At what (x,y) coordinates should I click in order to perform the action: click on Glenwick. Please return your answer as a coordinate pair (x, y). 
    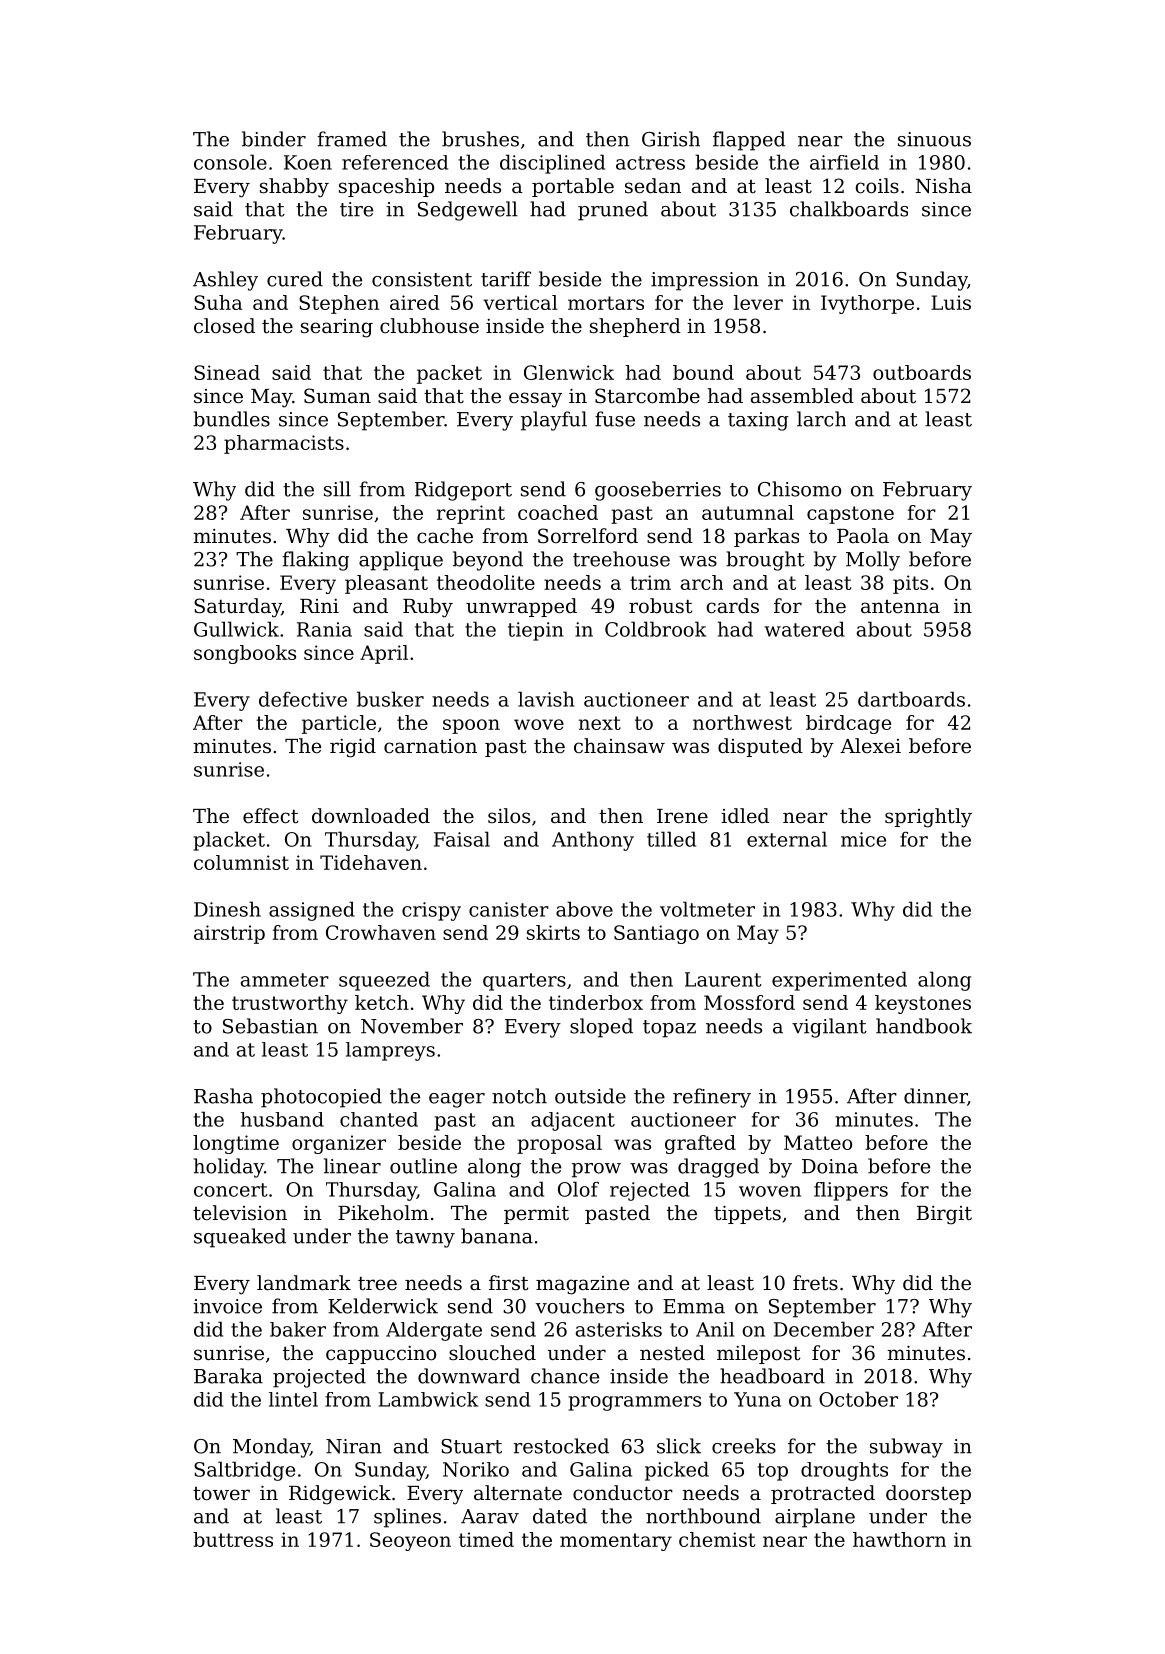
    Looking at the image, I should click on (569, 372).
